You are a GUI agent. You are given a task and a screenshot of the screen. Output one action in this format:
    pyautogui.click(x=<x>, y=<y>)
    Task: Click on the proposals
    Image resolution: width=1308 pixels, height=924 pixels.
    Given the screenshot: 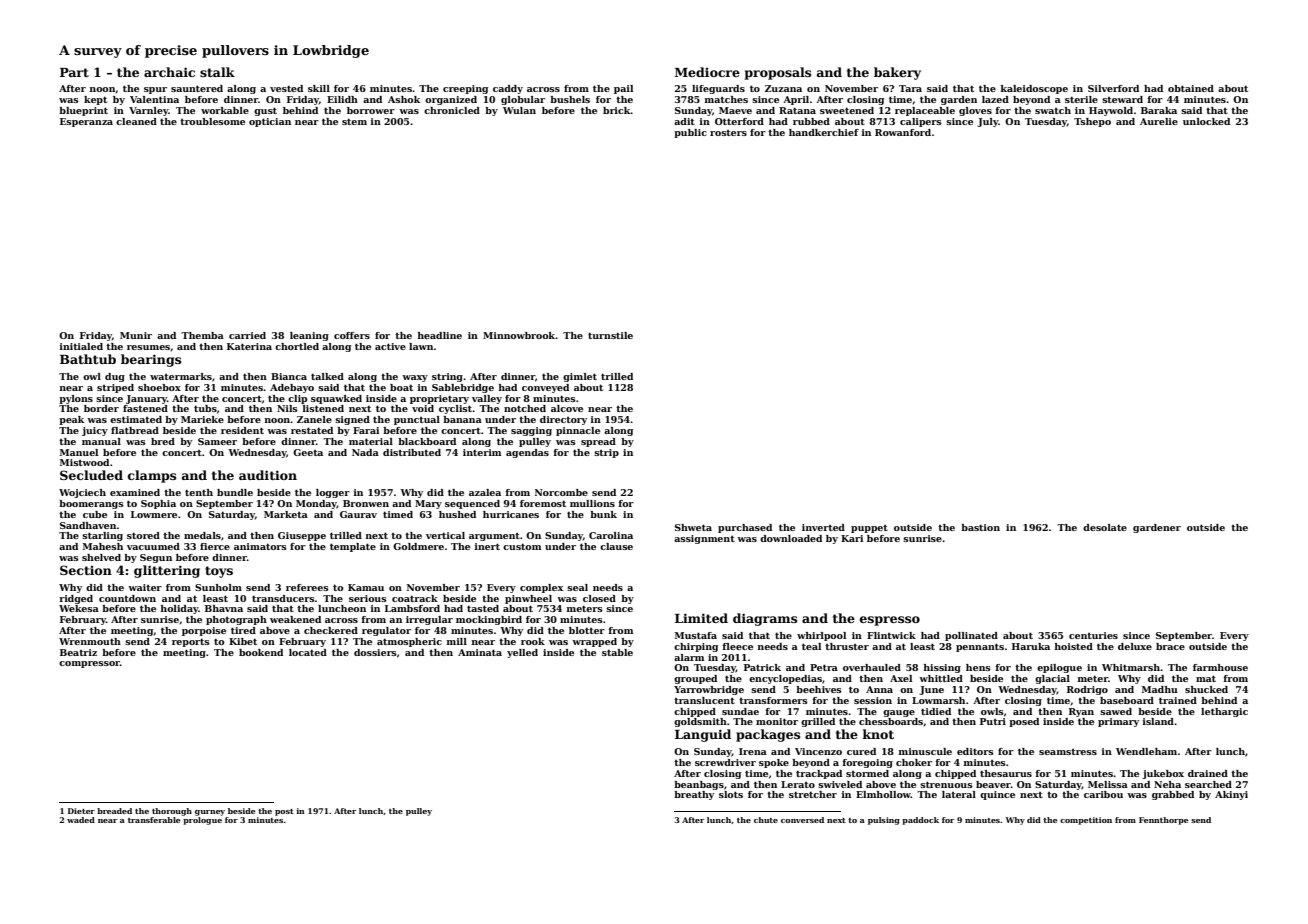 What is the action you would take?
    pyautogui.click(x=778, y=73)
